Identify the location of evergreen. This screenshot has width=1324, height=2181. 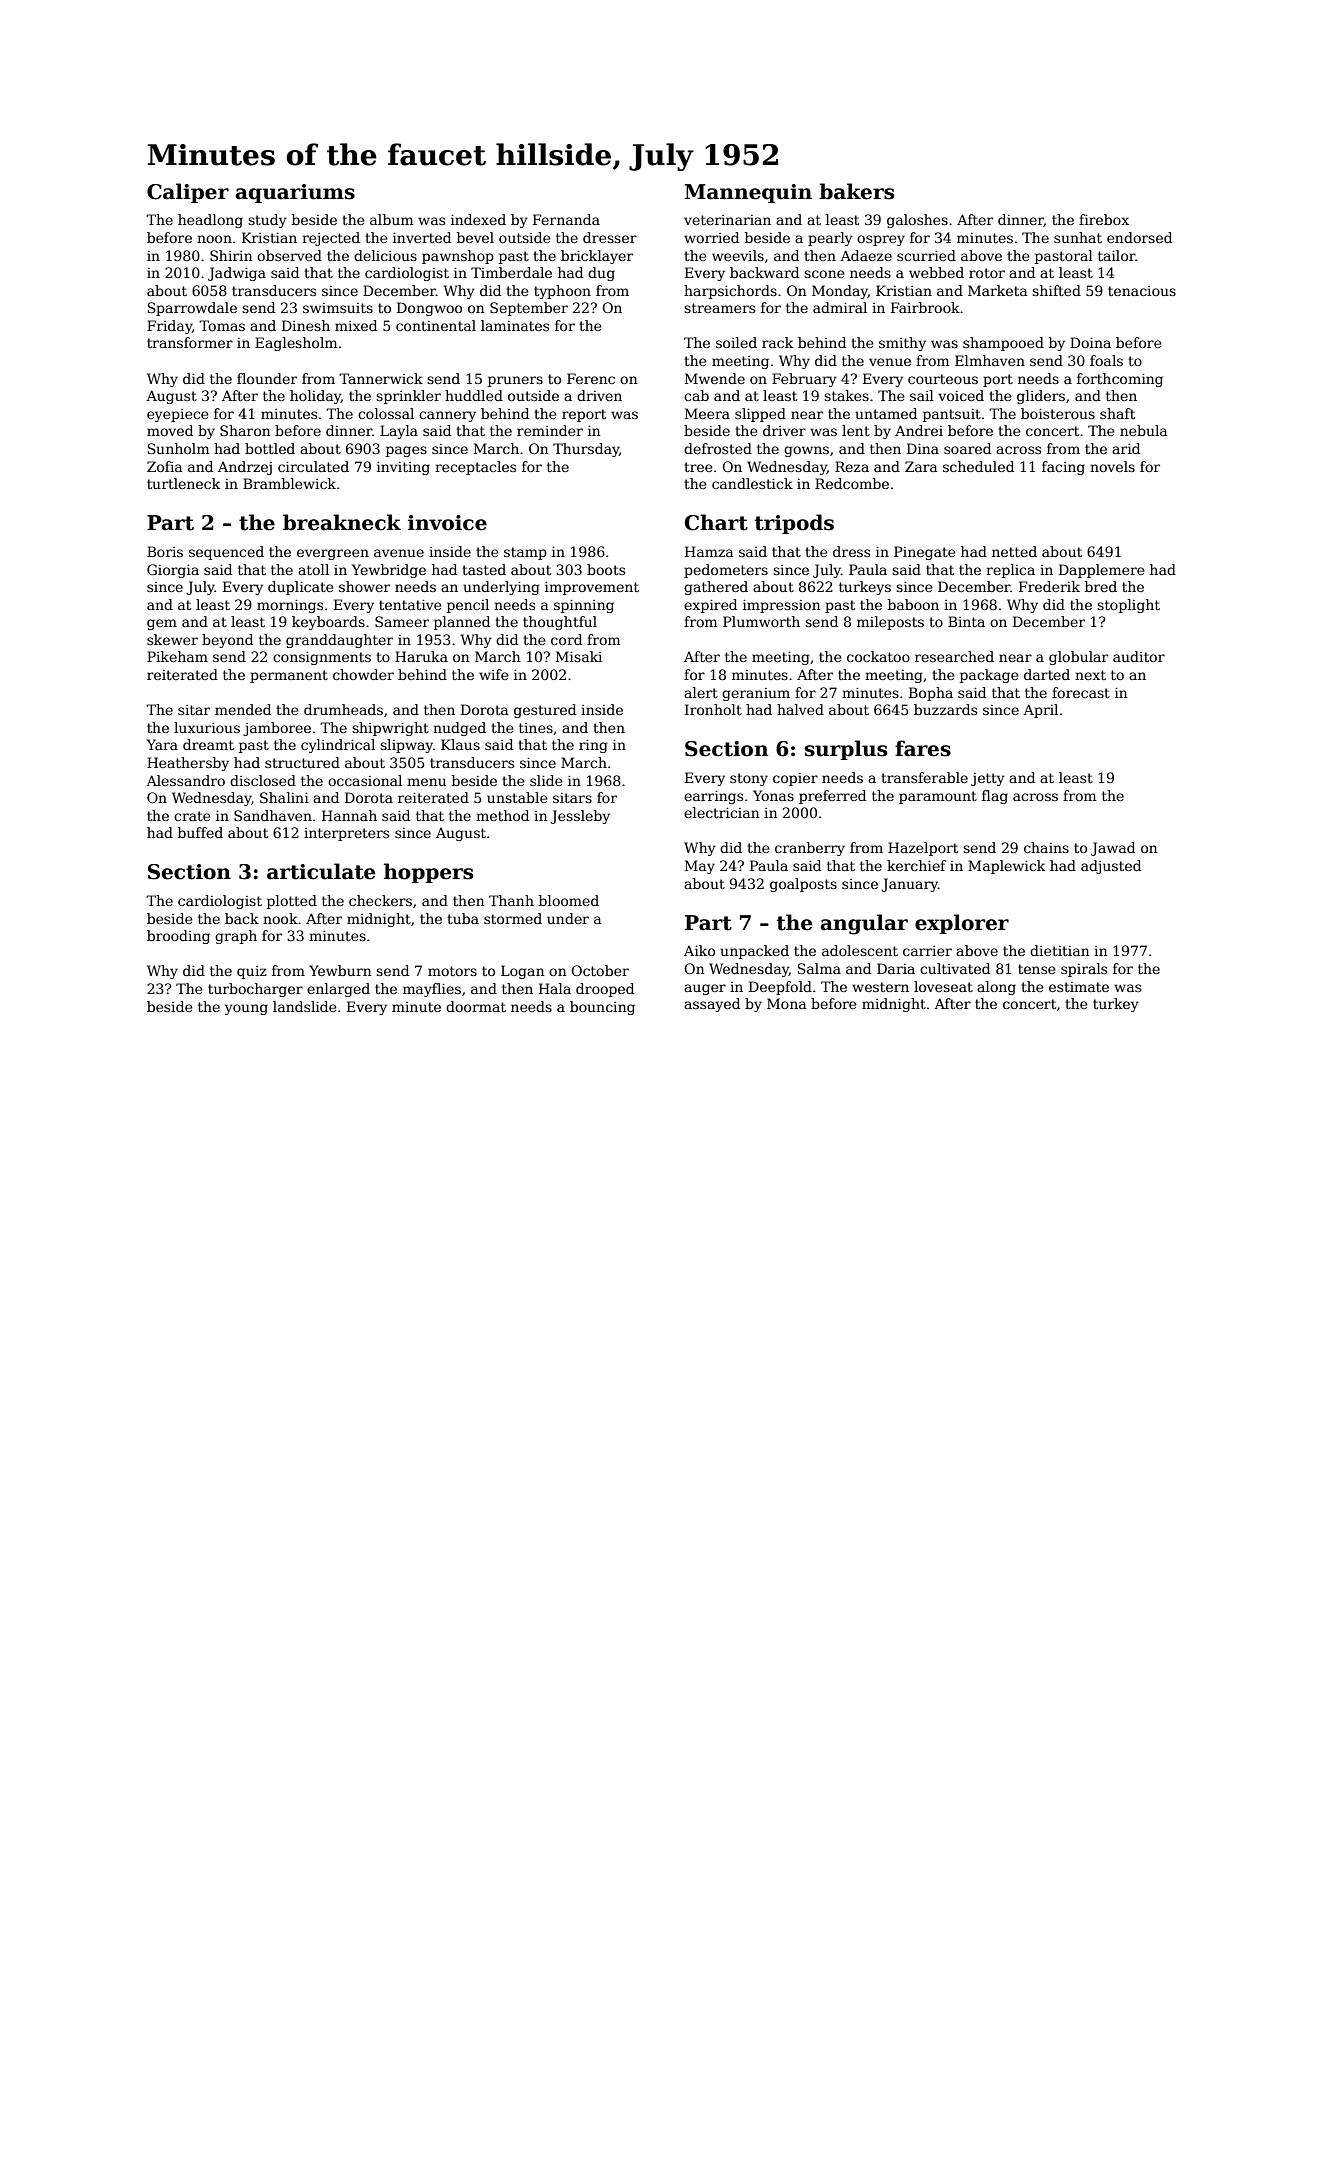
(333, 554).
